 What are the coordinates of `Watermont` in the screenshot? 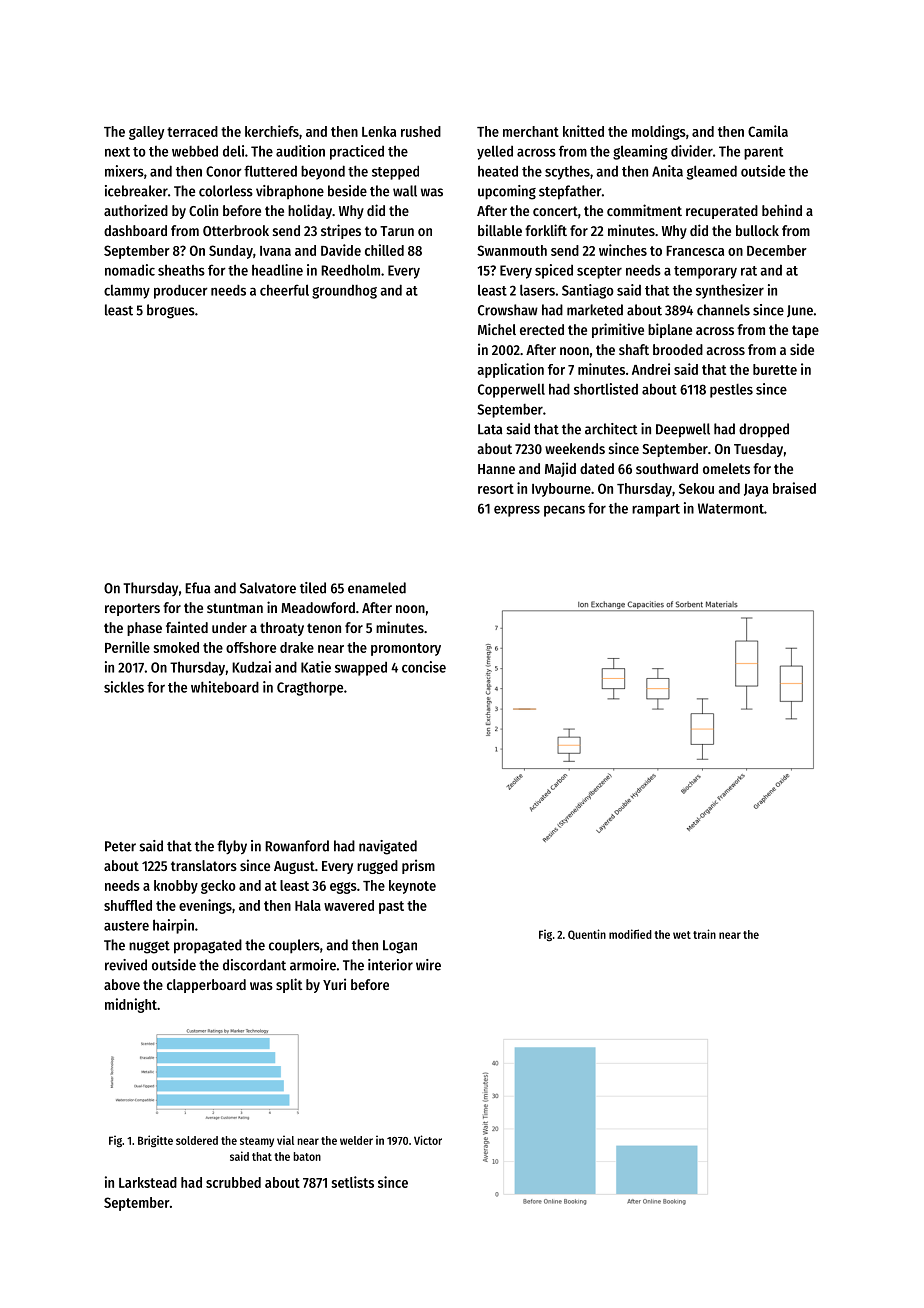 It's located at (731, 508).
